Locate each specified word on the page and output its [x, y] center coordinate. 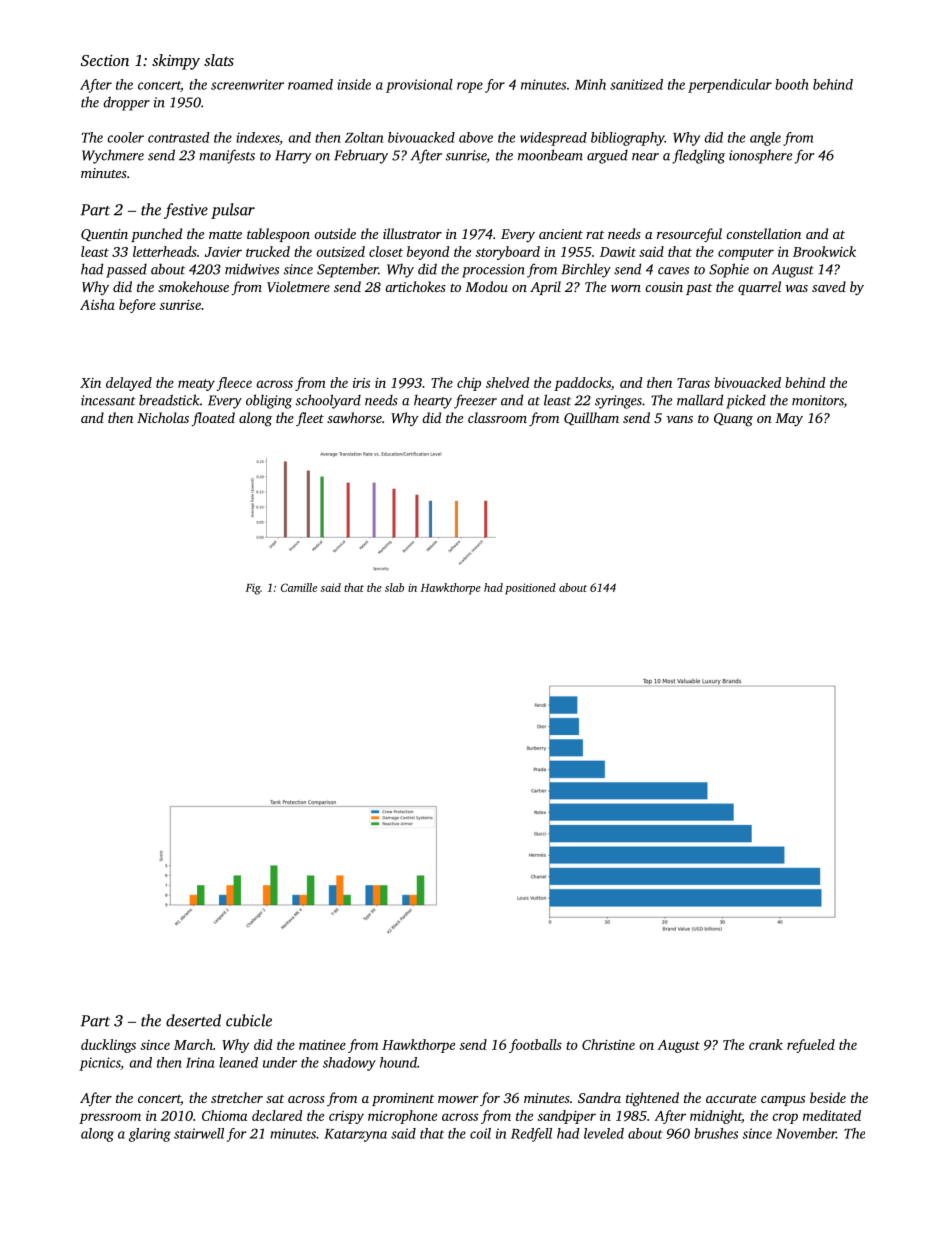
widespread [553, 139]
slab [394, 587]
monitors [818, 401]
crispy [346, 1117]
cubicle [249, 1020]
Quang [733, 420]
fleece [234, 384]
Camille [299, 587]
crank [766, 1044]
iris [361, 383]
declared [277, 1115]
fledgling [698, 156]
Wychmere [113, 156]
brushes [716, 1133]
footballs [535, 1046]
